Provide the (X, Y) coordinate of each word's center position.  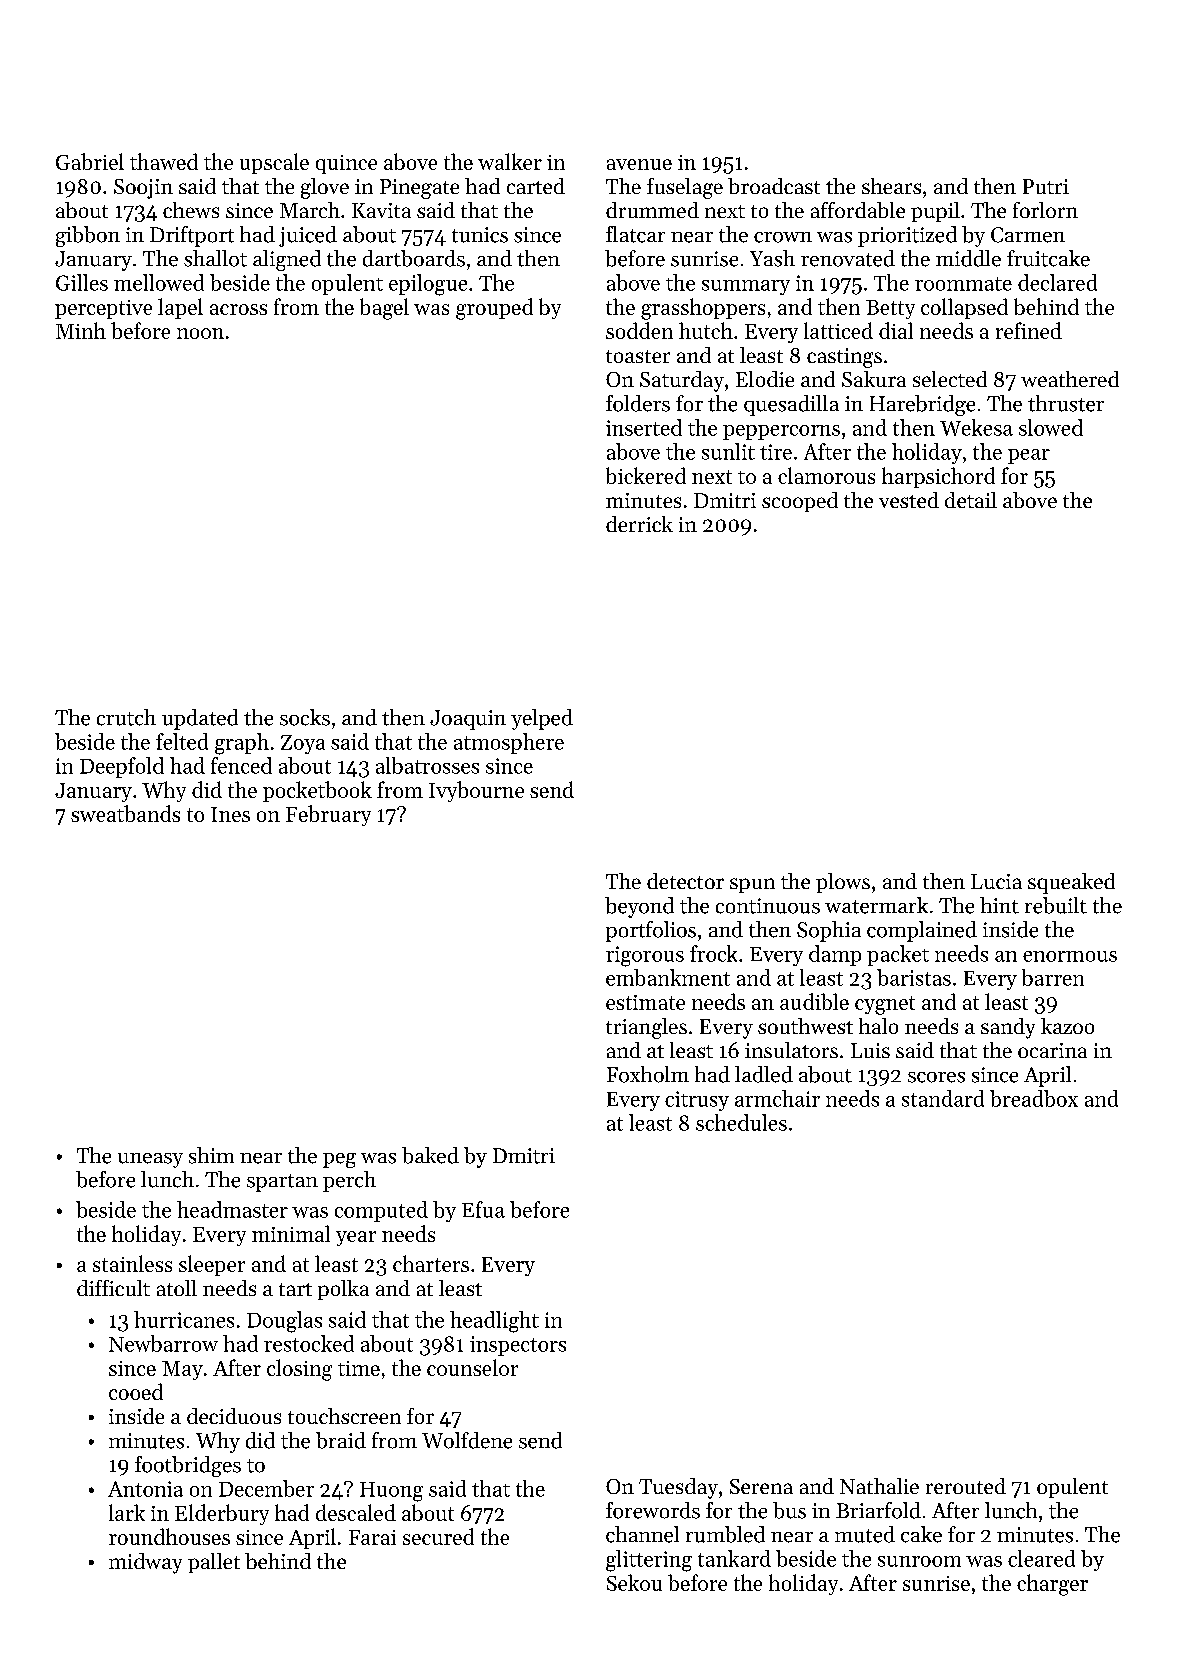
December (266, 1488)
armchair (777, 1098)
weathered (1070, 379)
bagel (384, 309)
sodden (639, 330)
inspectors (518, 1346)
